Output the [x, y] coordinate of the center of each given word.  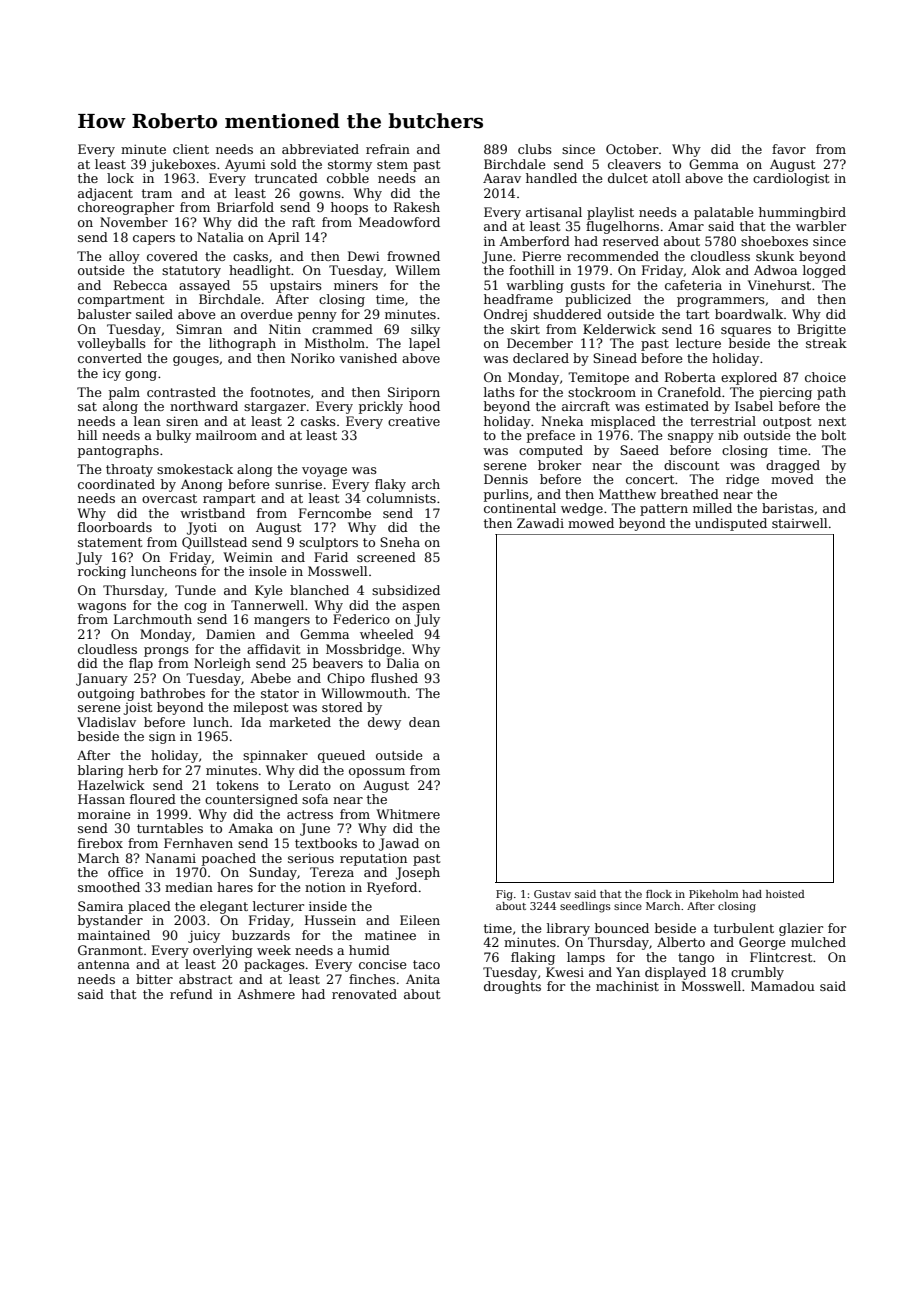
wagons [101, 608]
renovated [364, 994]
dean [424, 722]
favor [789, 149]
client [191, 149]
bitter [154, 979]
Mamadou [783, 986]
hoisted [785, 894]
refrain [388, 149]
